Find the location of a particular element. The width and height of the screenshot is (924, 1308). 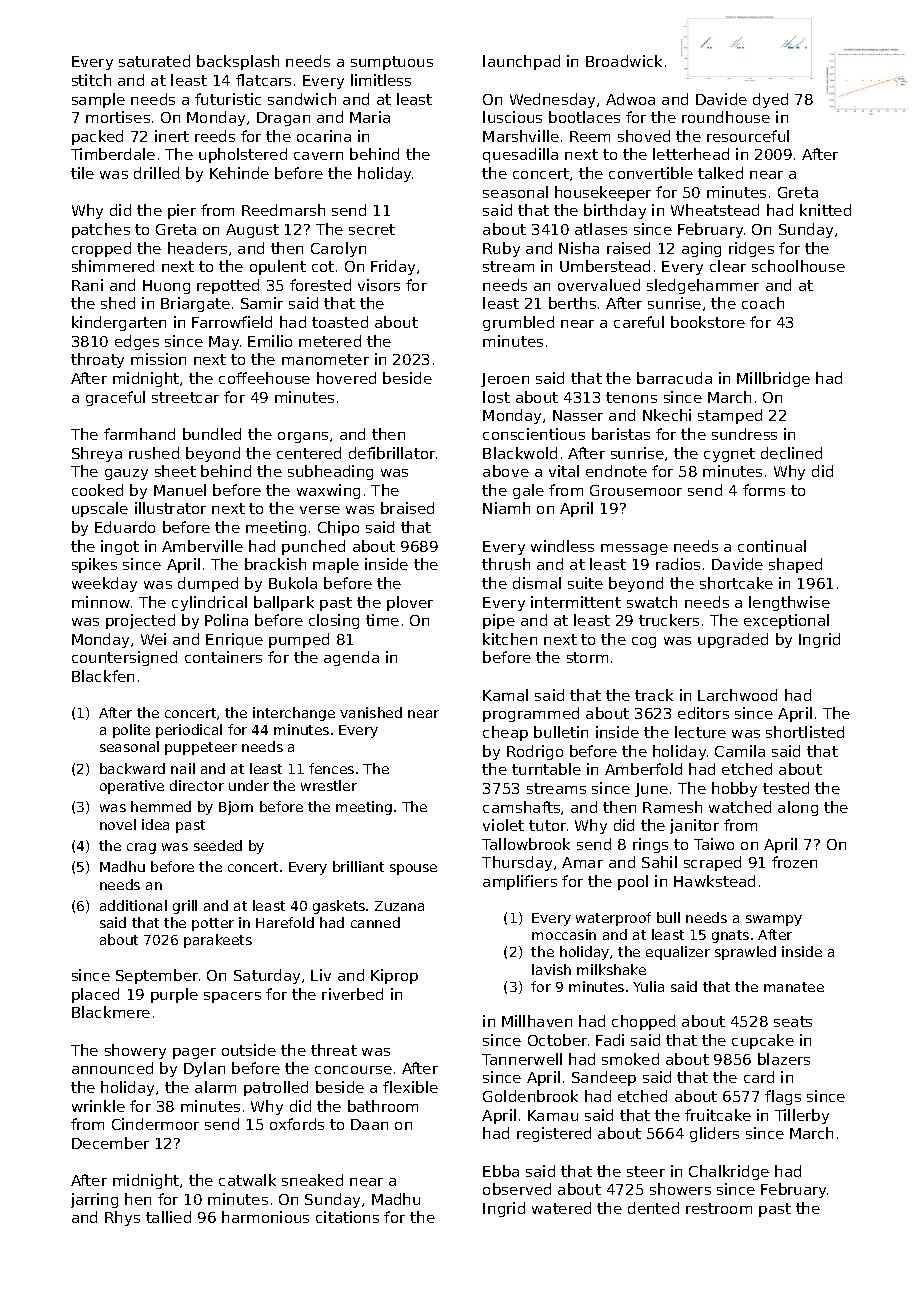

mission is located at coordinates (158, 359).
